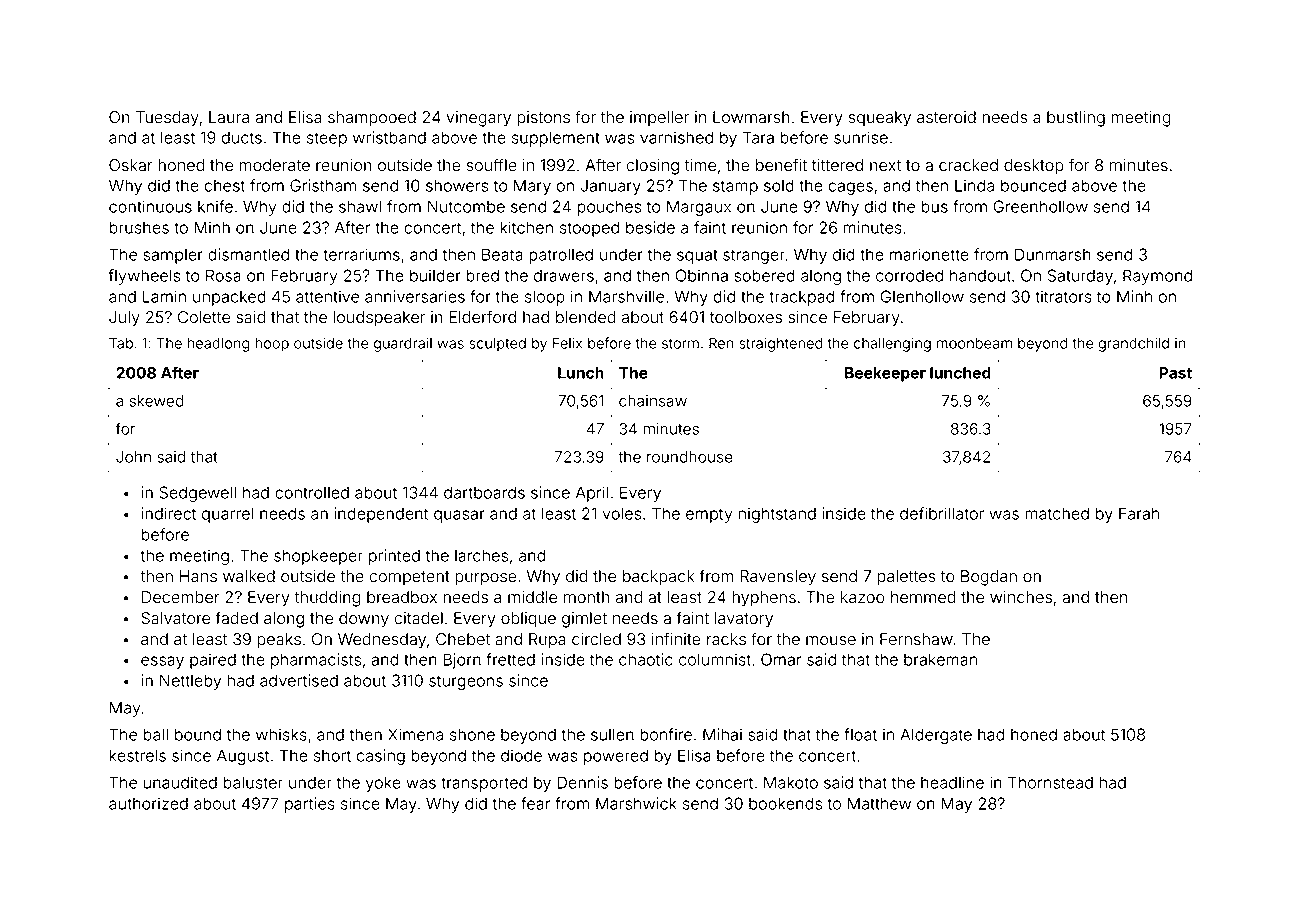  Describe the element at coordinates (275, 165) in the page. I see `moderate` at that location.
